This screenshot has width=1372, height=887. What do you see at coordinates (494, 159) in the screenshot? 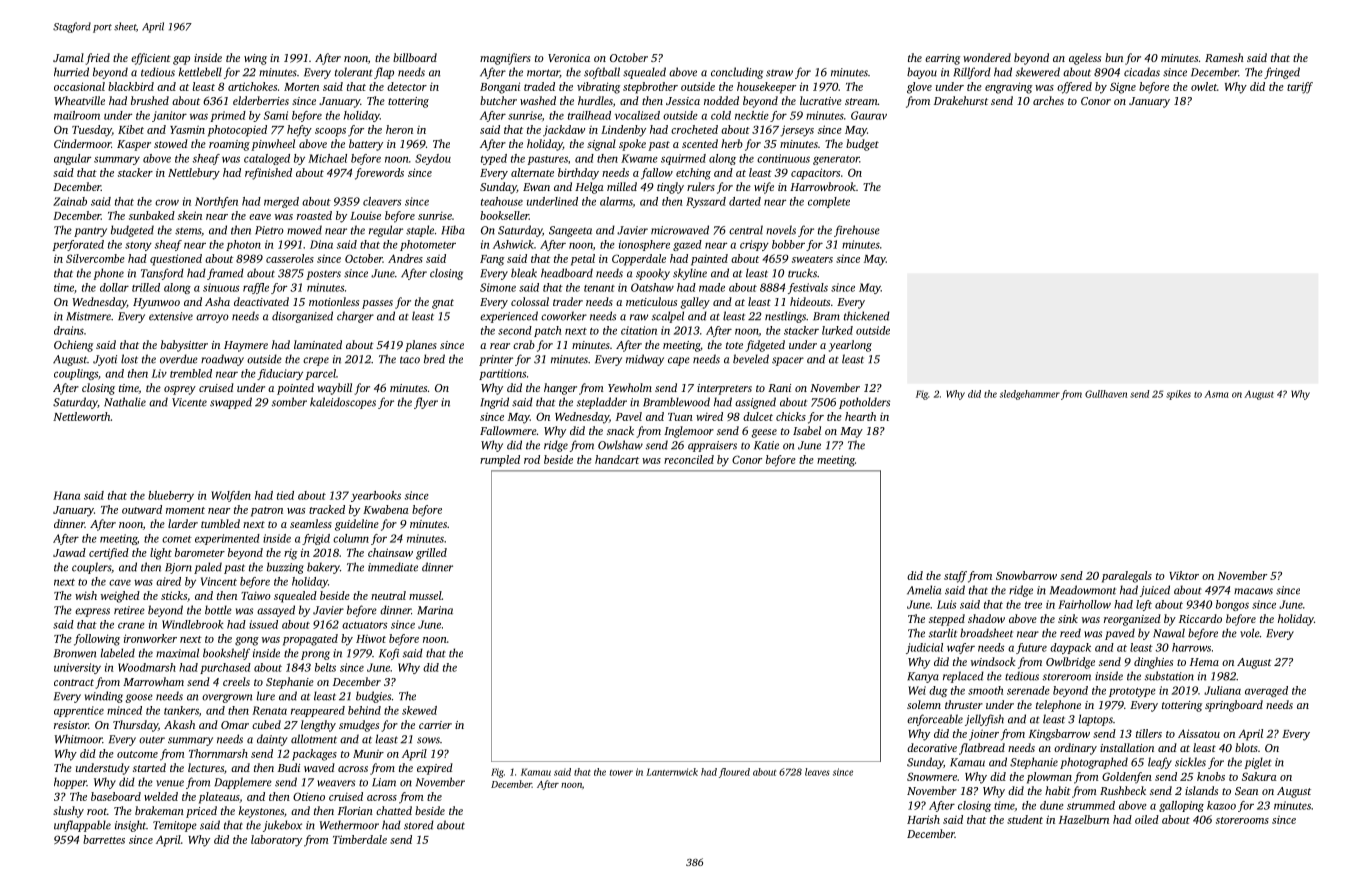
I see `typed` at bounding box center [494, 159].
